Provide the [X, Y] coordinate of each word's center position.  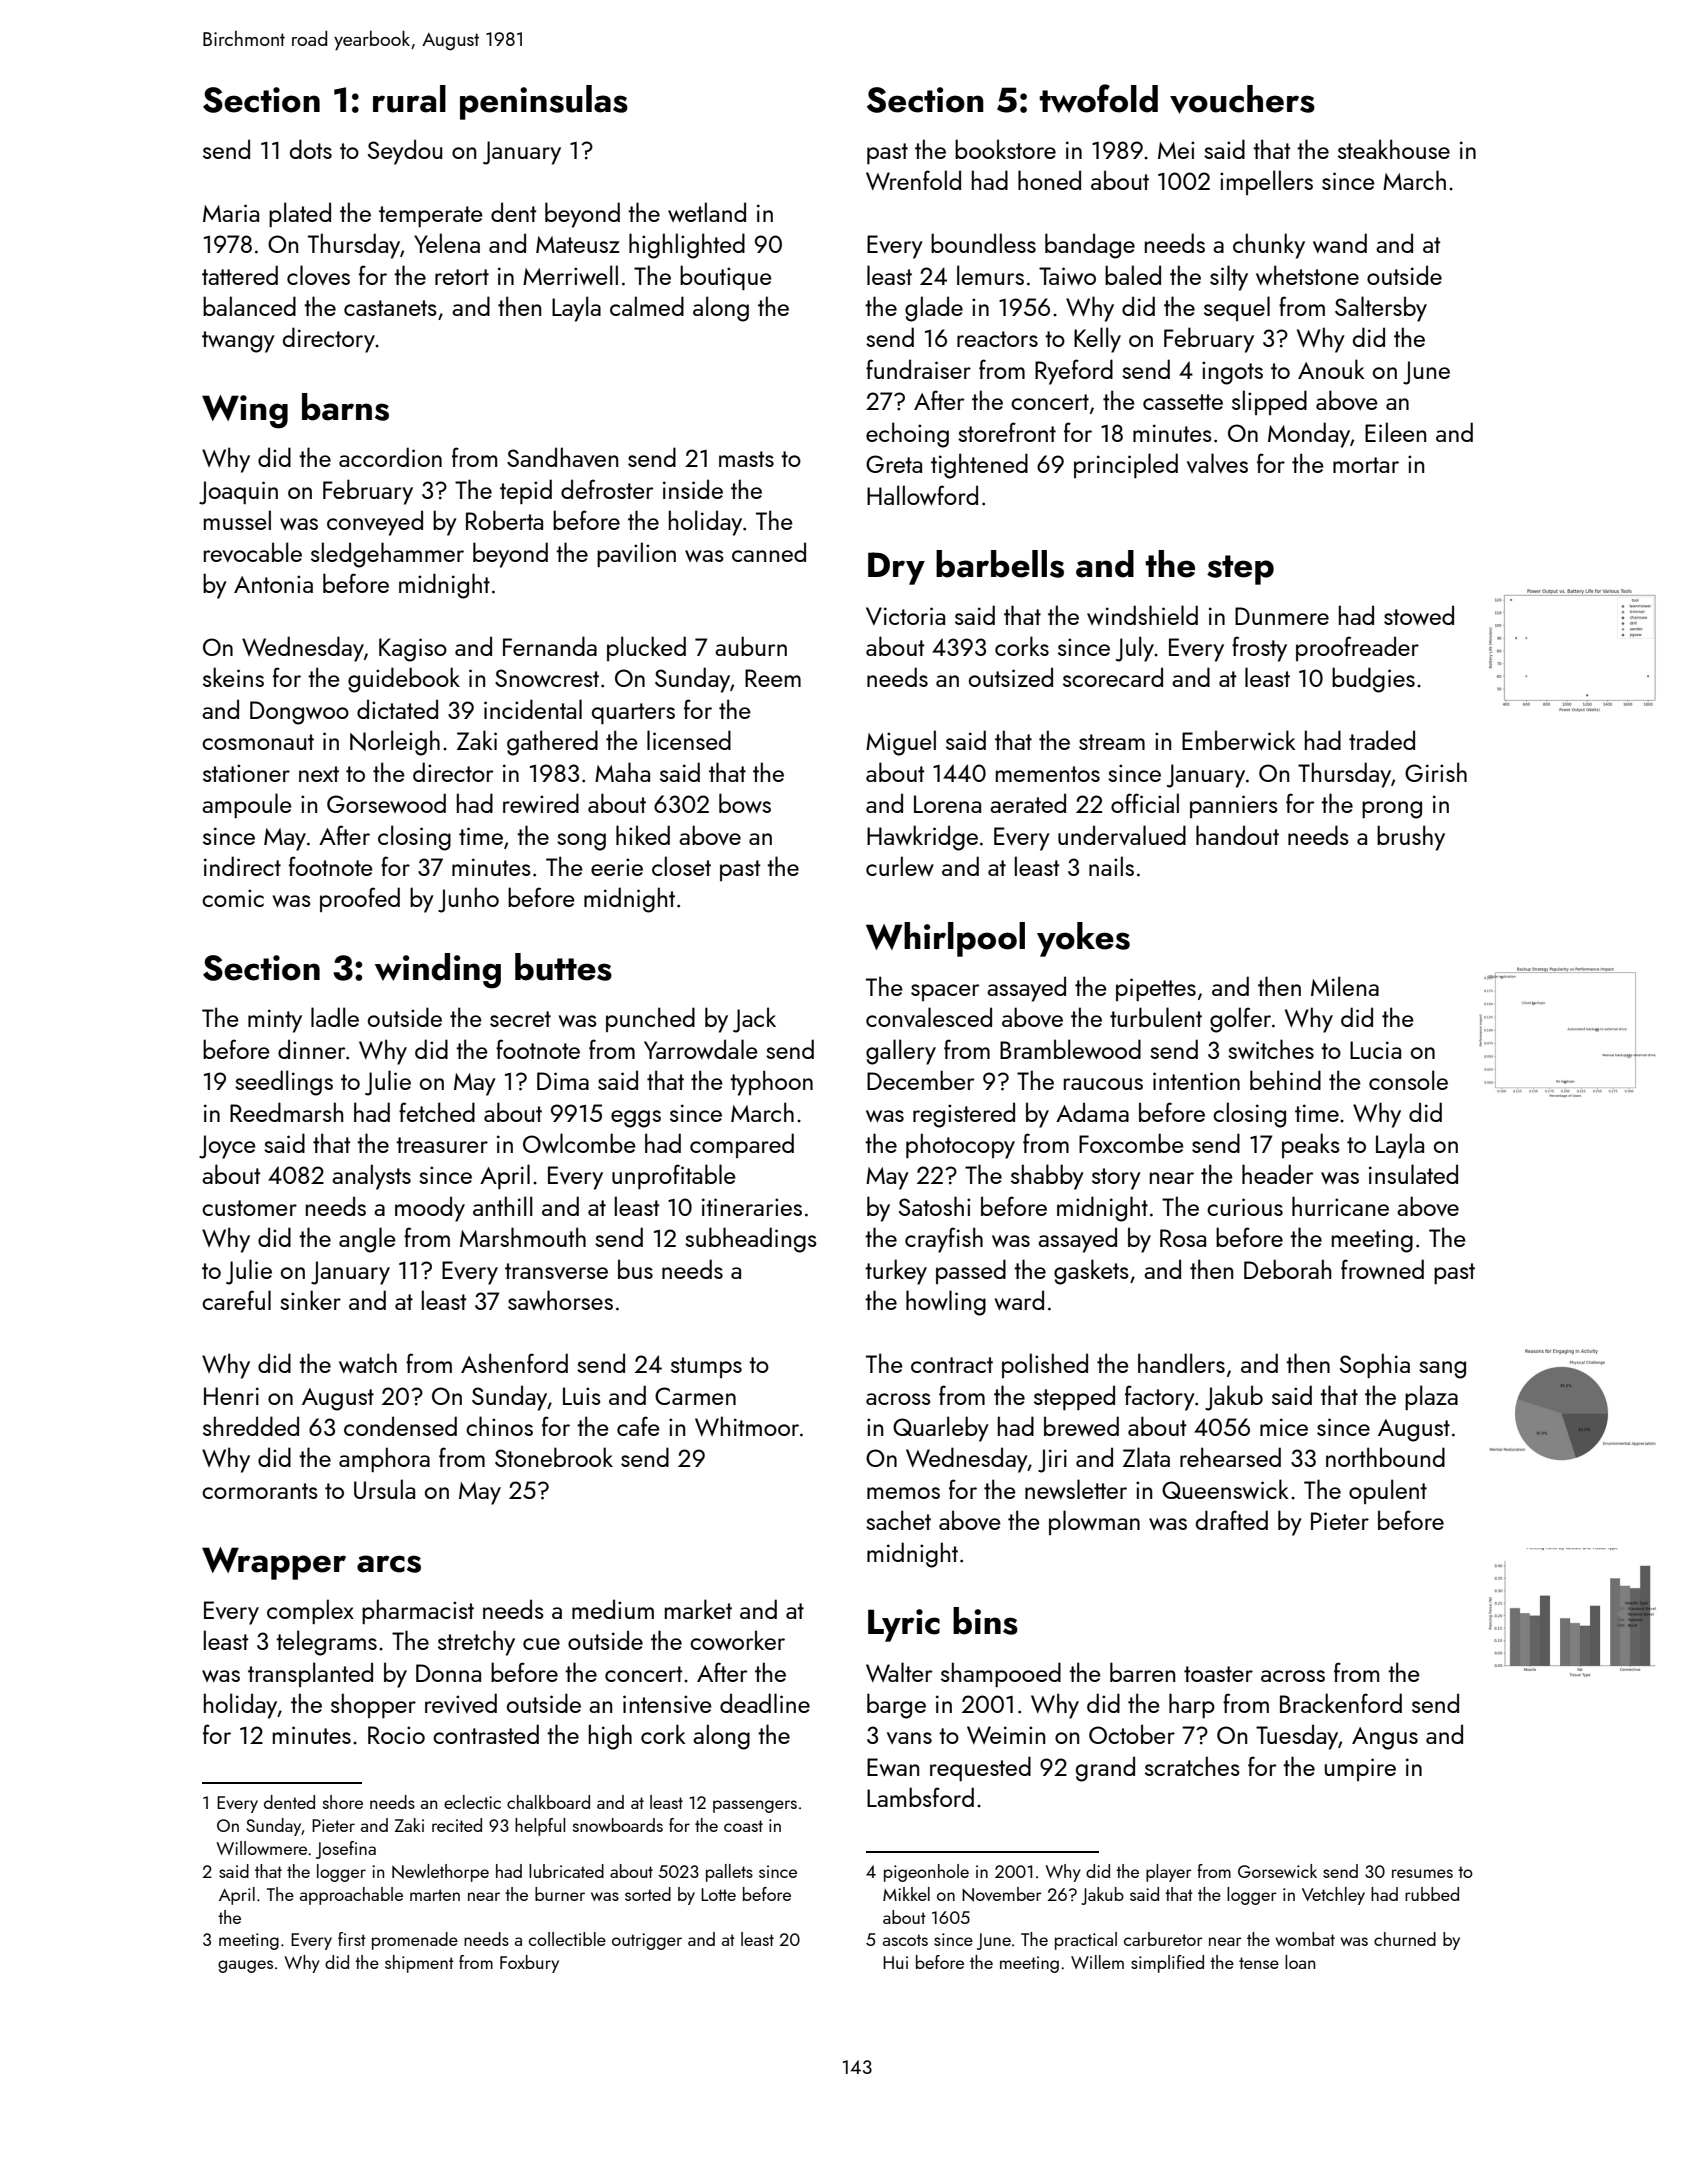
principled [1126, 465]
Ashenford [514, 1363]
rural [409, 99]
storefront [1007, 432]
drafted [1232, 1520]
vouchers [1242, 99]
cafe [638, 1426]
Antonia [273, 584]
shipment [419, 1964]
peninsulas [544, 102]
